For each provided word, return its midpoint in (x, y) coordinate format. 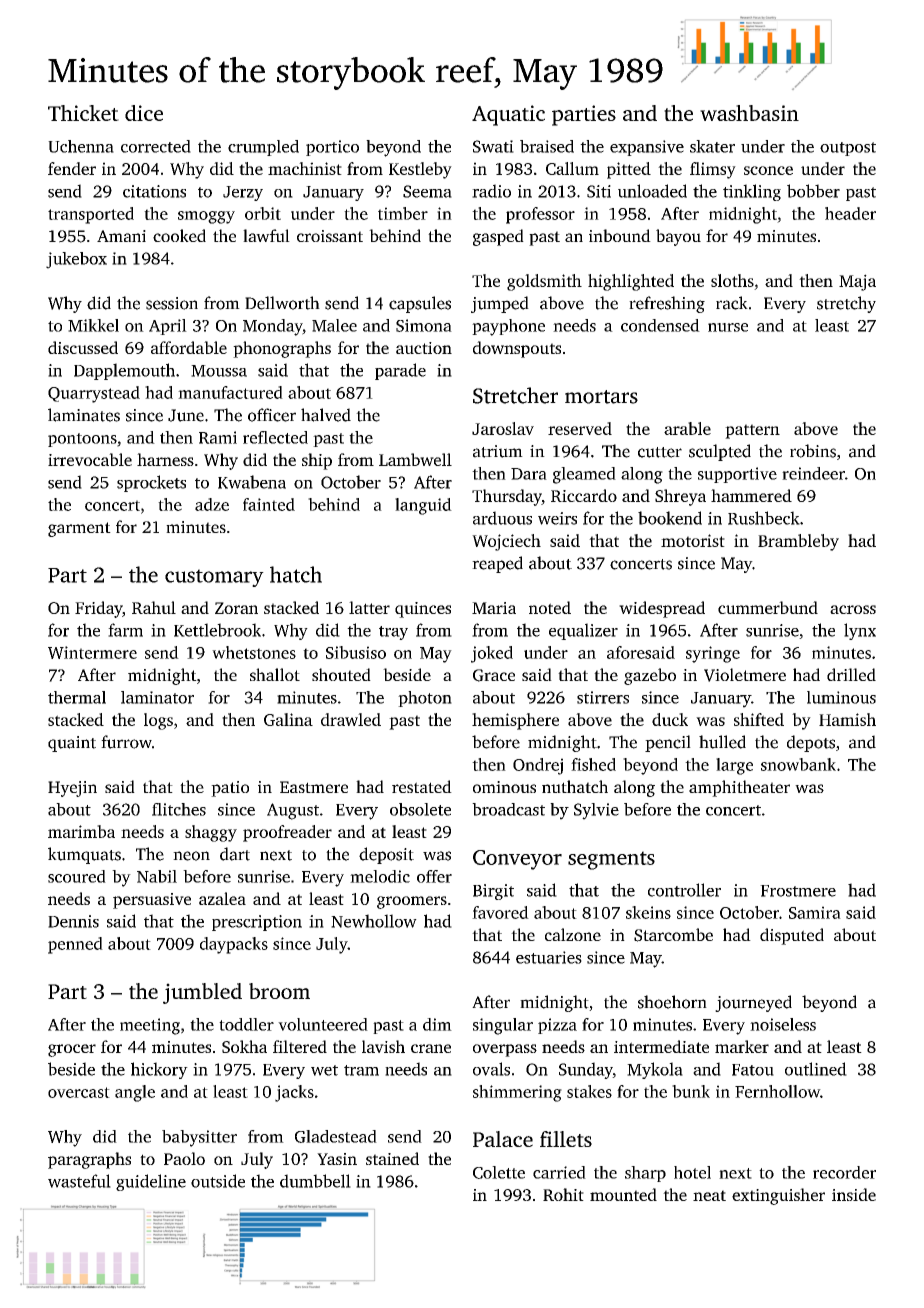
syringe (713, 654)
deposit (386, 855)
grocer (72, 1050)
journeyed (753, 1003)
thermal (77, 697)
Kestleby (420, 170)
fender (72, 168)
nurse (728, 327)
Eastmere (314, 787)
